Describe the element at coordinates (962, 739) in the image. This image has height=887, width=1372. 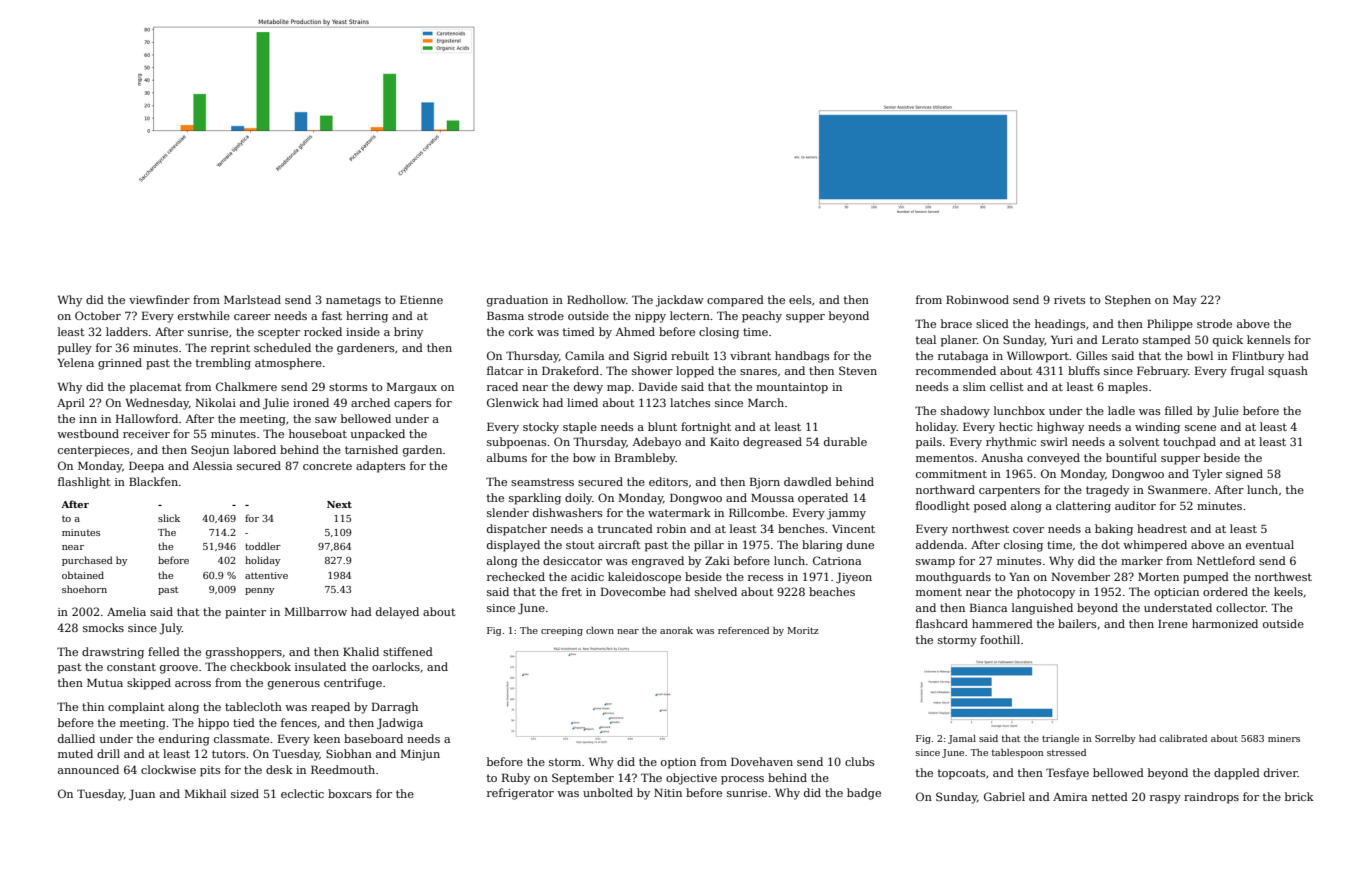
I see `Jamal` at that location.
